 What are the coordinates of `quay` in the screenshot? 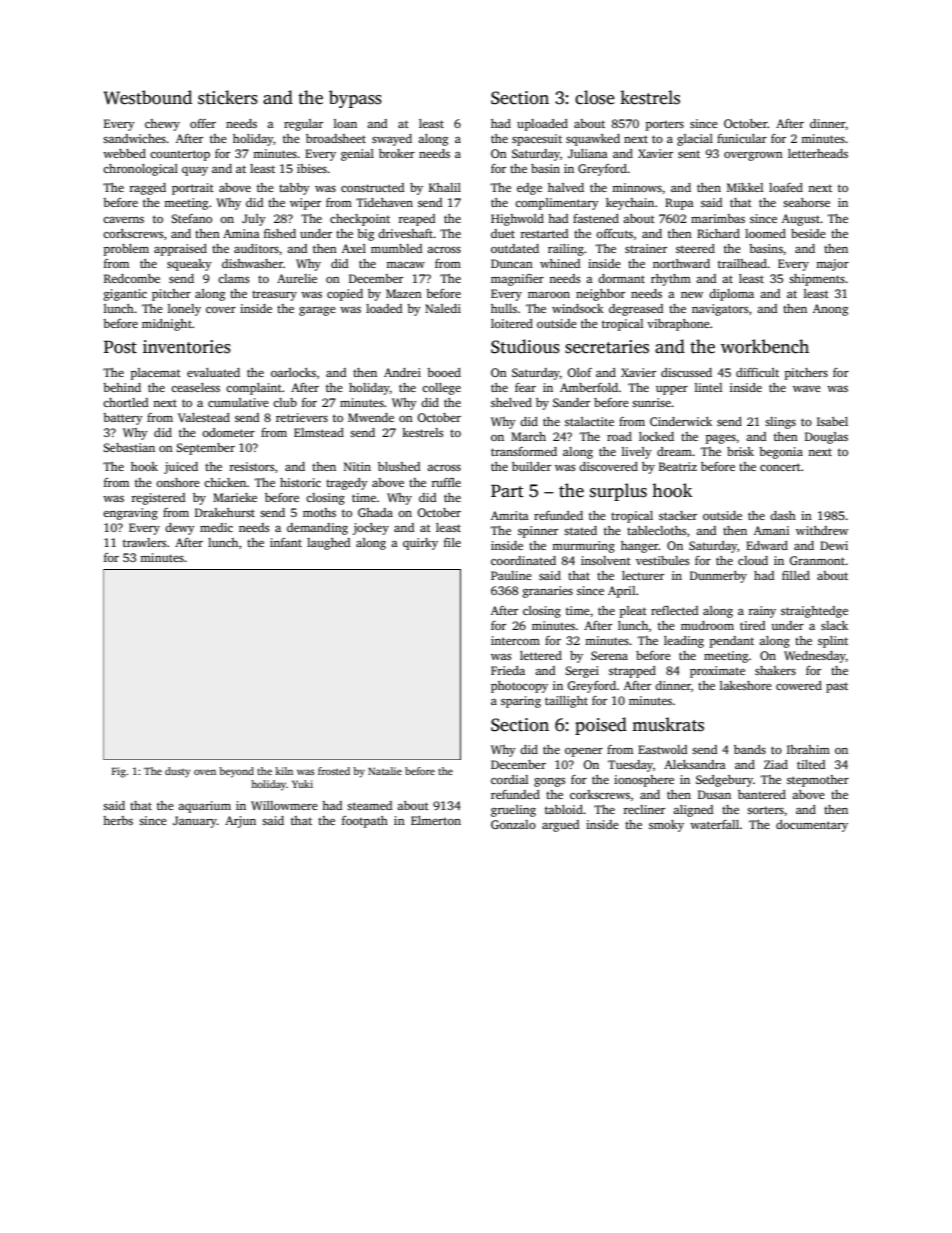 It's located at (195, 171).
